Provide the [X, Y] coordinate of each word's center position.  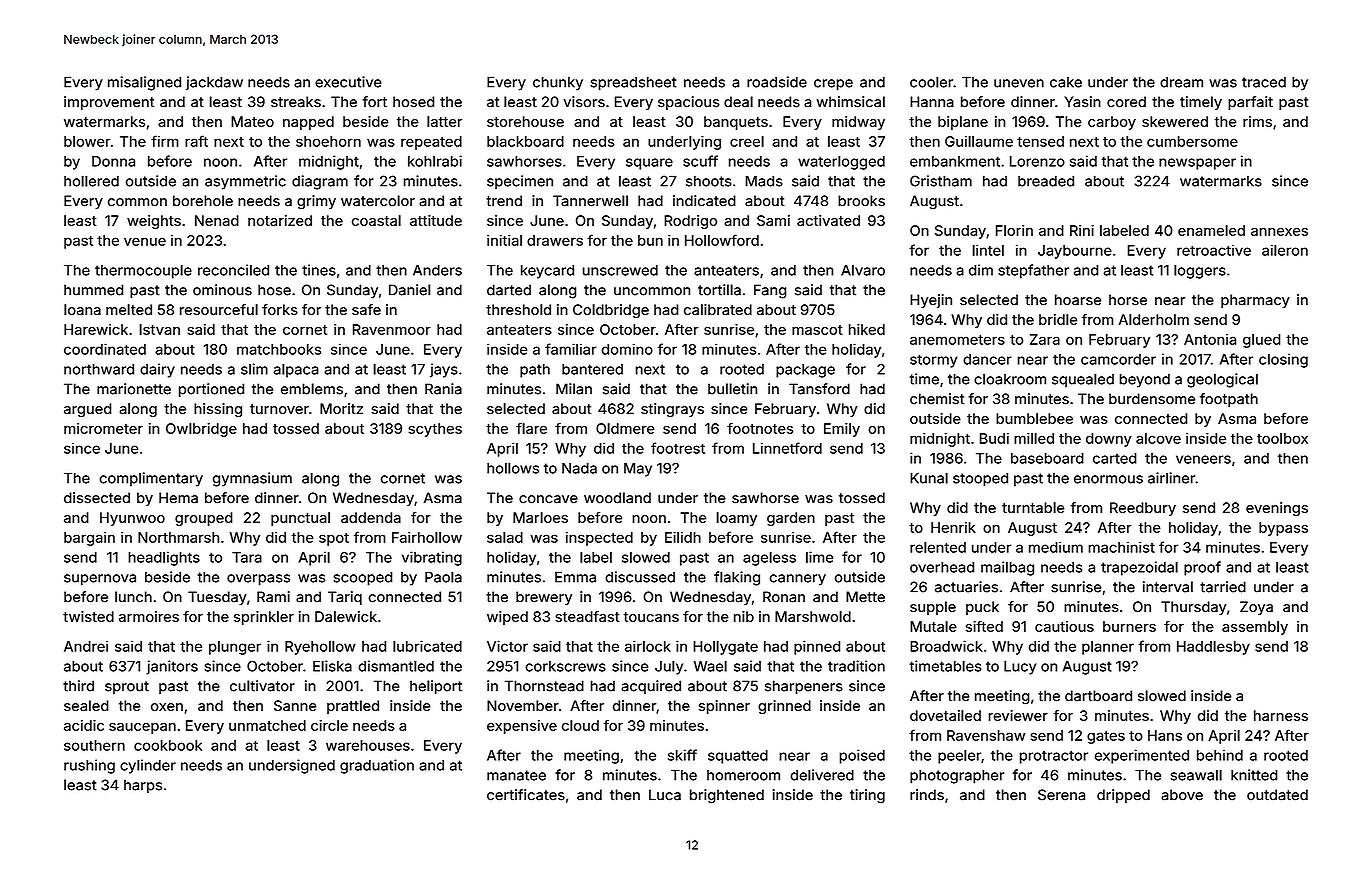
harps [143, 786]
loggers [1200, 271]
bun [650, 240]
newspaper [1197, 164]
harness [1281, 715]
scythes [435, 430]
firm [165, 141]
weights [154, 222]
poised [862, 756]
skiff [682, 755]
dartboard [1098, 696]
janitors [172, 667]
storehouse [525, 121]
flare [531, 428]
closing [1283, 360]
